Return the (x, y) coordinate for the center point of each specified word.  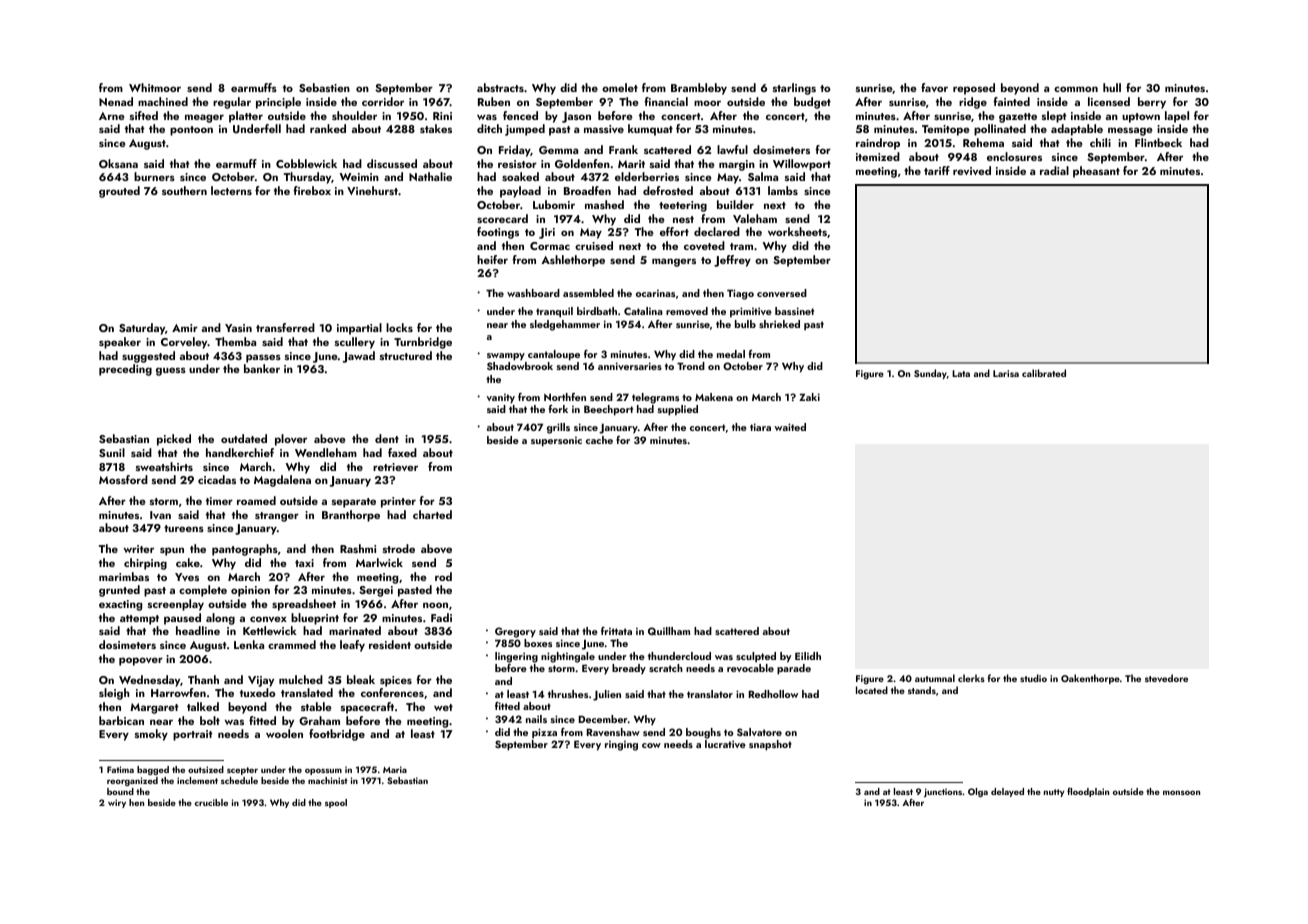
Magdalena (282, 481)
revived (972, 170)
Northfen (565, 397)
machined (163, 101)
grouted (119, 192)
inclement (197, 780)
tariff (937, 170)
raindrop (878, 144)
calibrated (1044, 373)
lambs (783, 190)
